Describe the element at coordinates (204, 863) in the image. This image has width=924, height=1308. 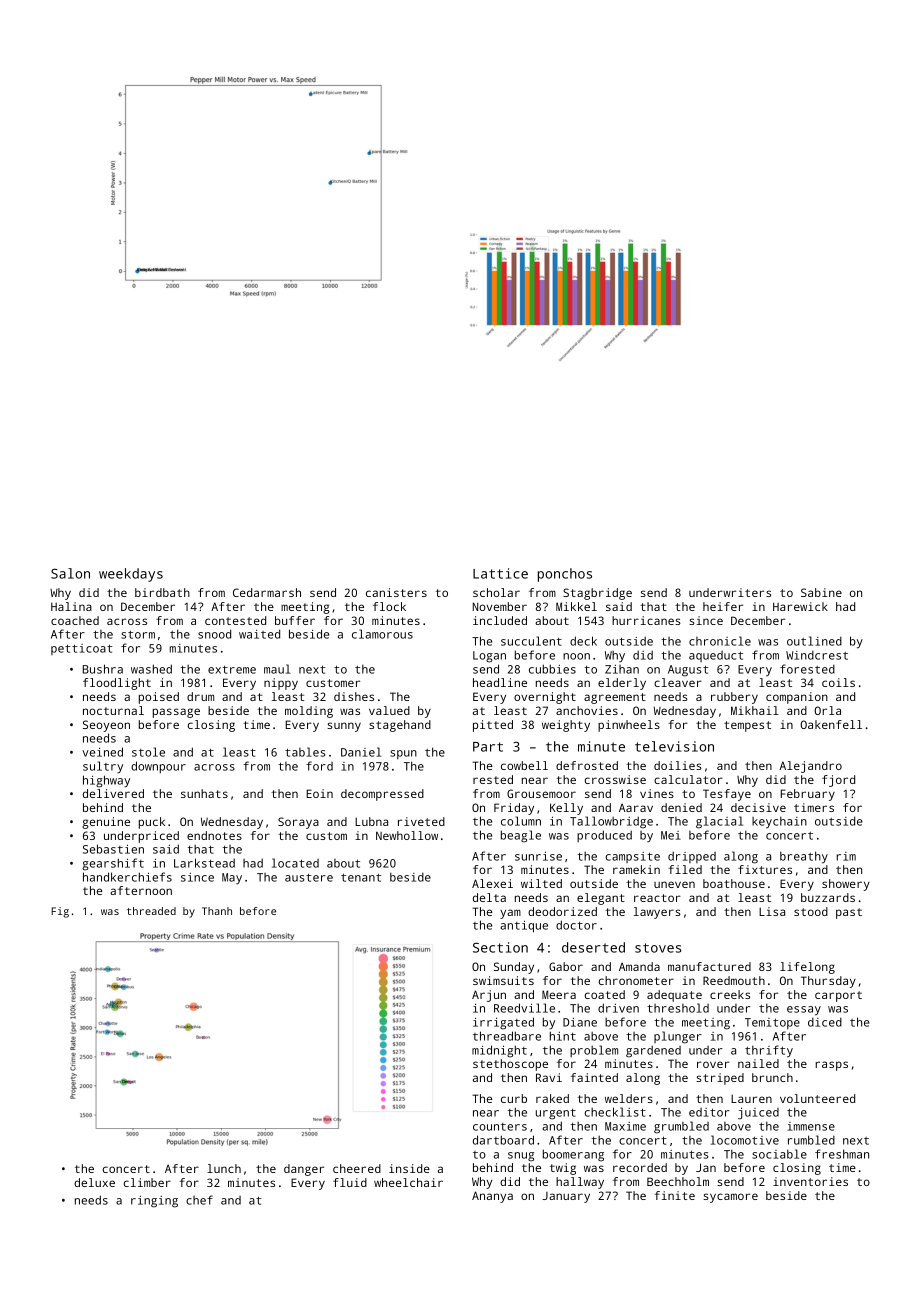
I see `Larkstead` at that location.
